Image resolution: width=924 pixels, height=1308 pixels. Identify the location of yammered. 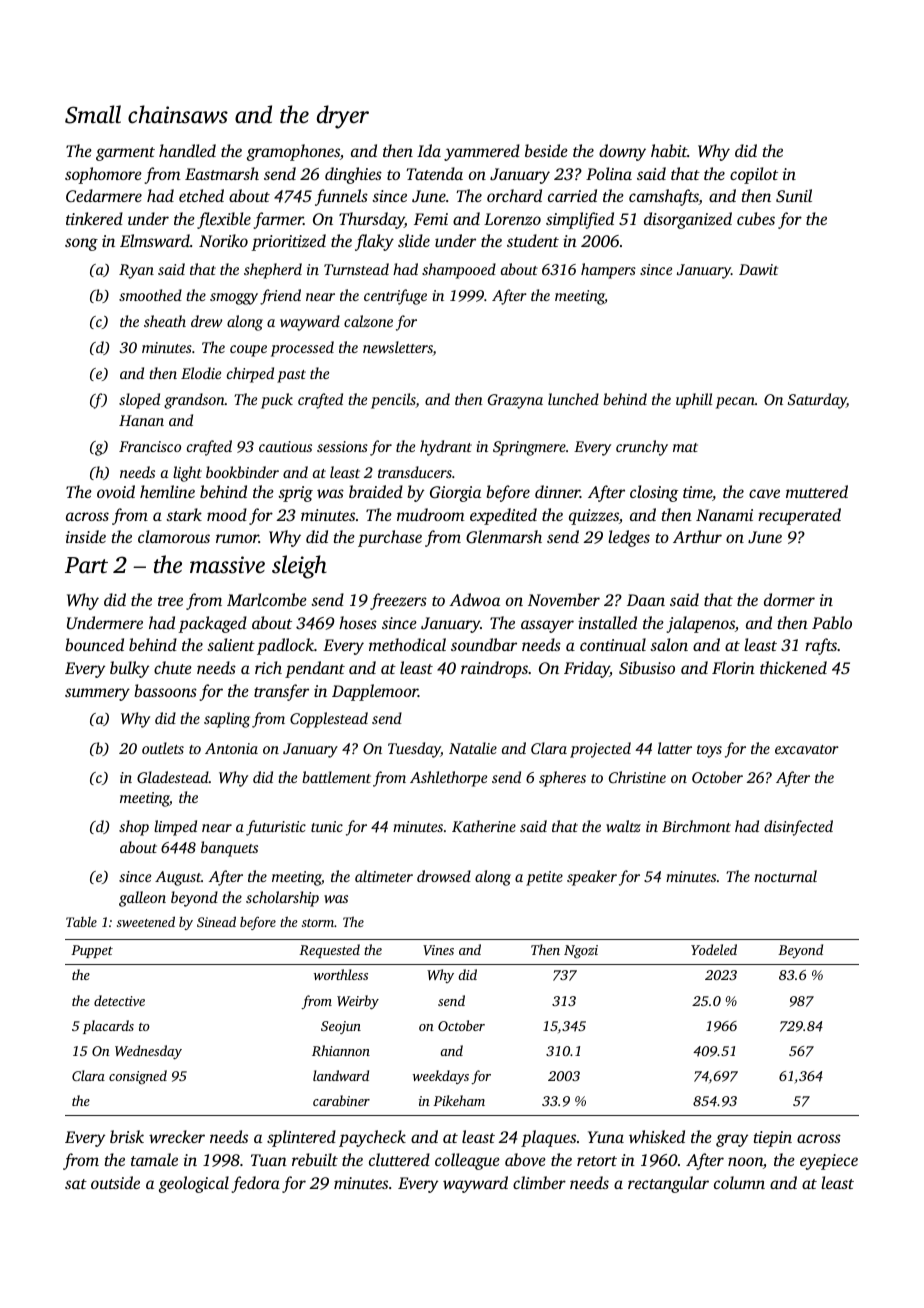
(482, 152).
